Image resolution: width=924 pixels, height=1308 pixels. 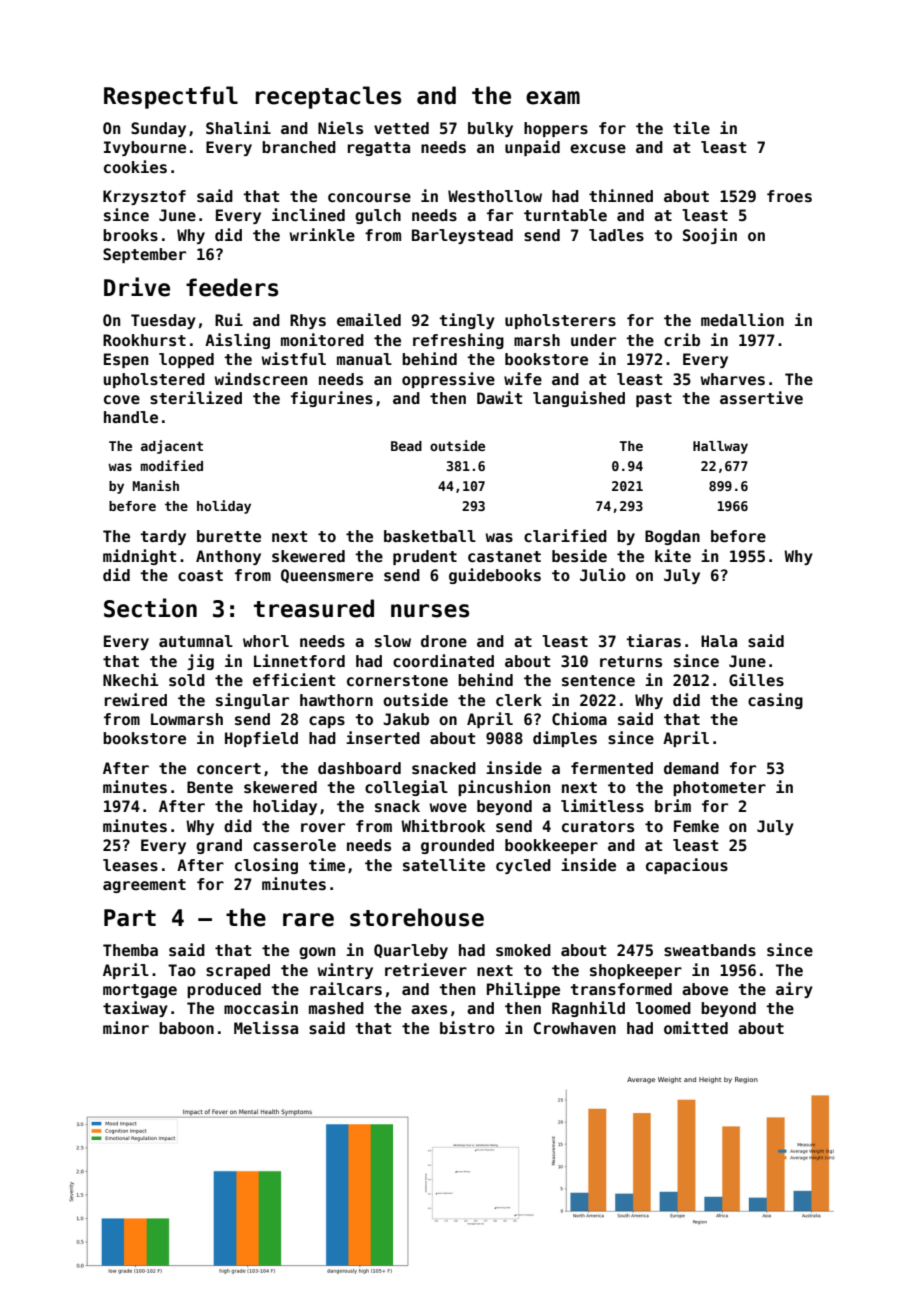 What do you see at coordinates (691, 128) in the image?
I see `tile` at bounding box center [691, 128].
